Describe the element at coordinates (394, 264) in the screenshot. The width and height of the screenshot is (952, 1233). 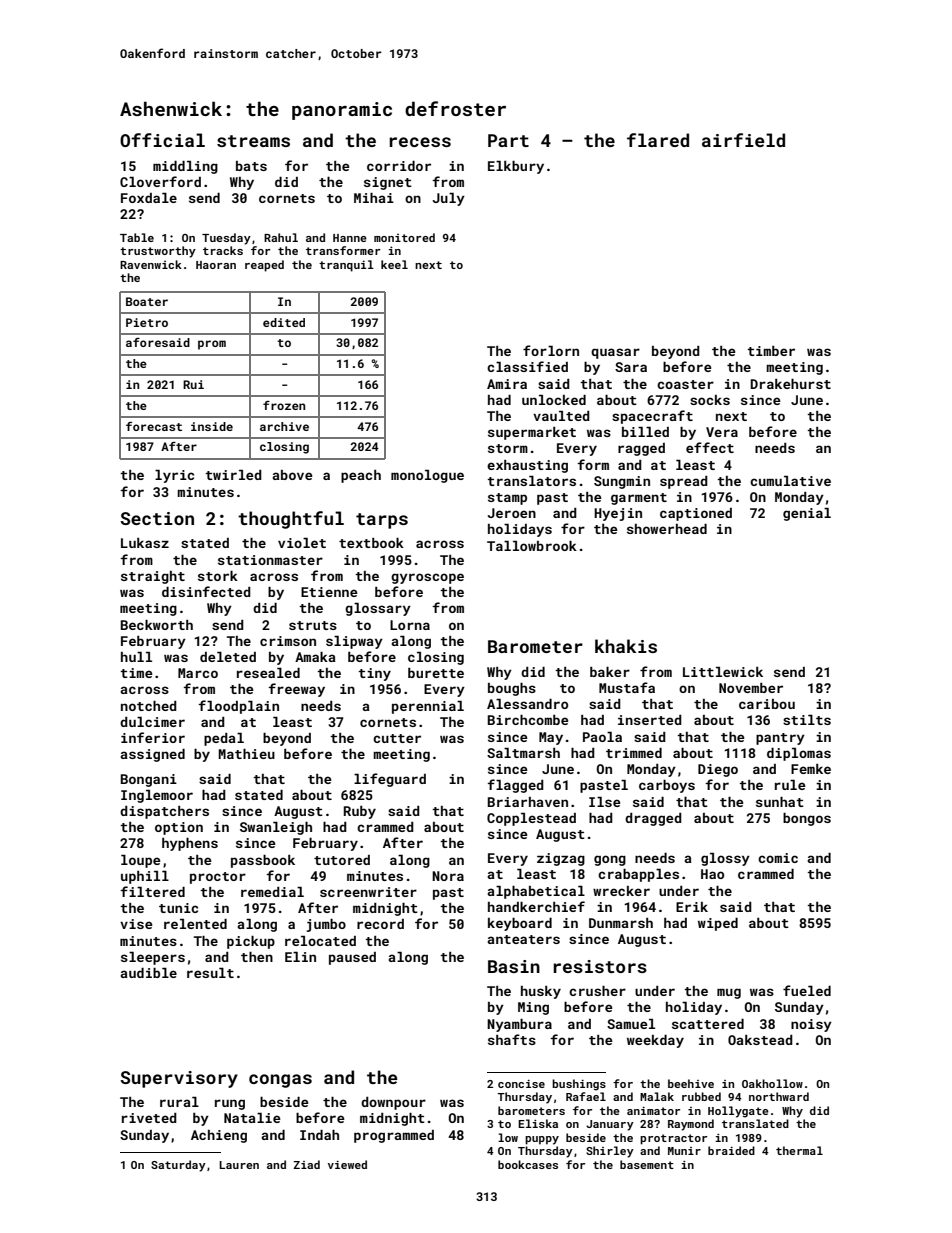
I see `keel` at that location.
